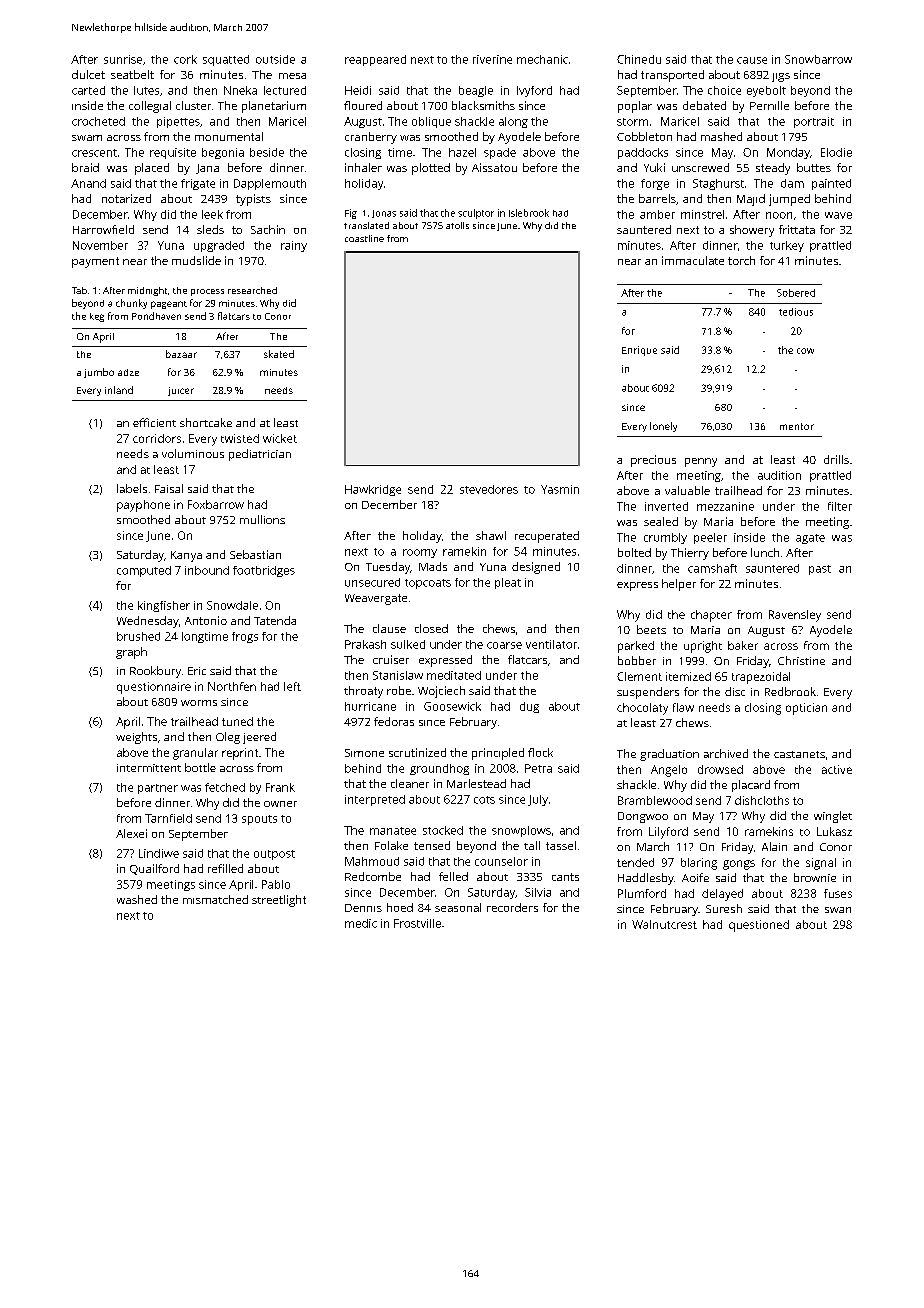  What do you see at coordinates (159, 853) in the image?
I see `Lindiwe` at bounding box center [159, 853].
